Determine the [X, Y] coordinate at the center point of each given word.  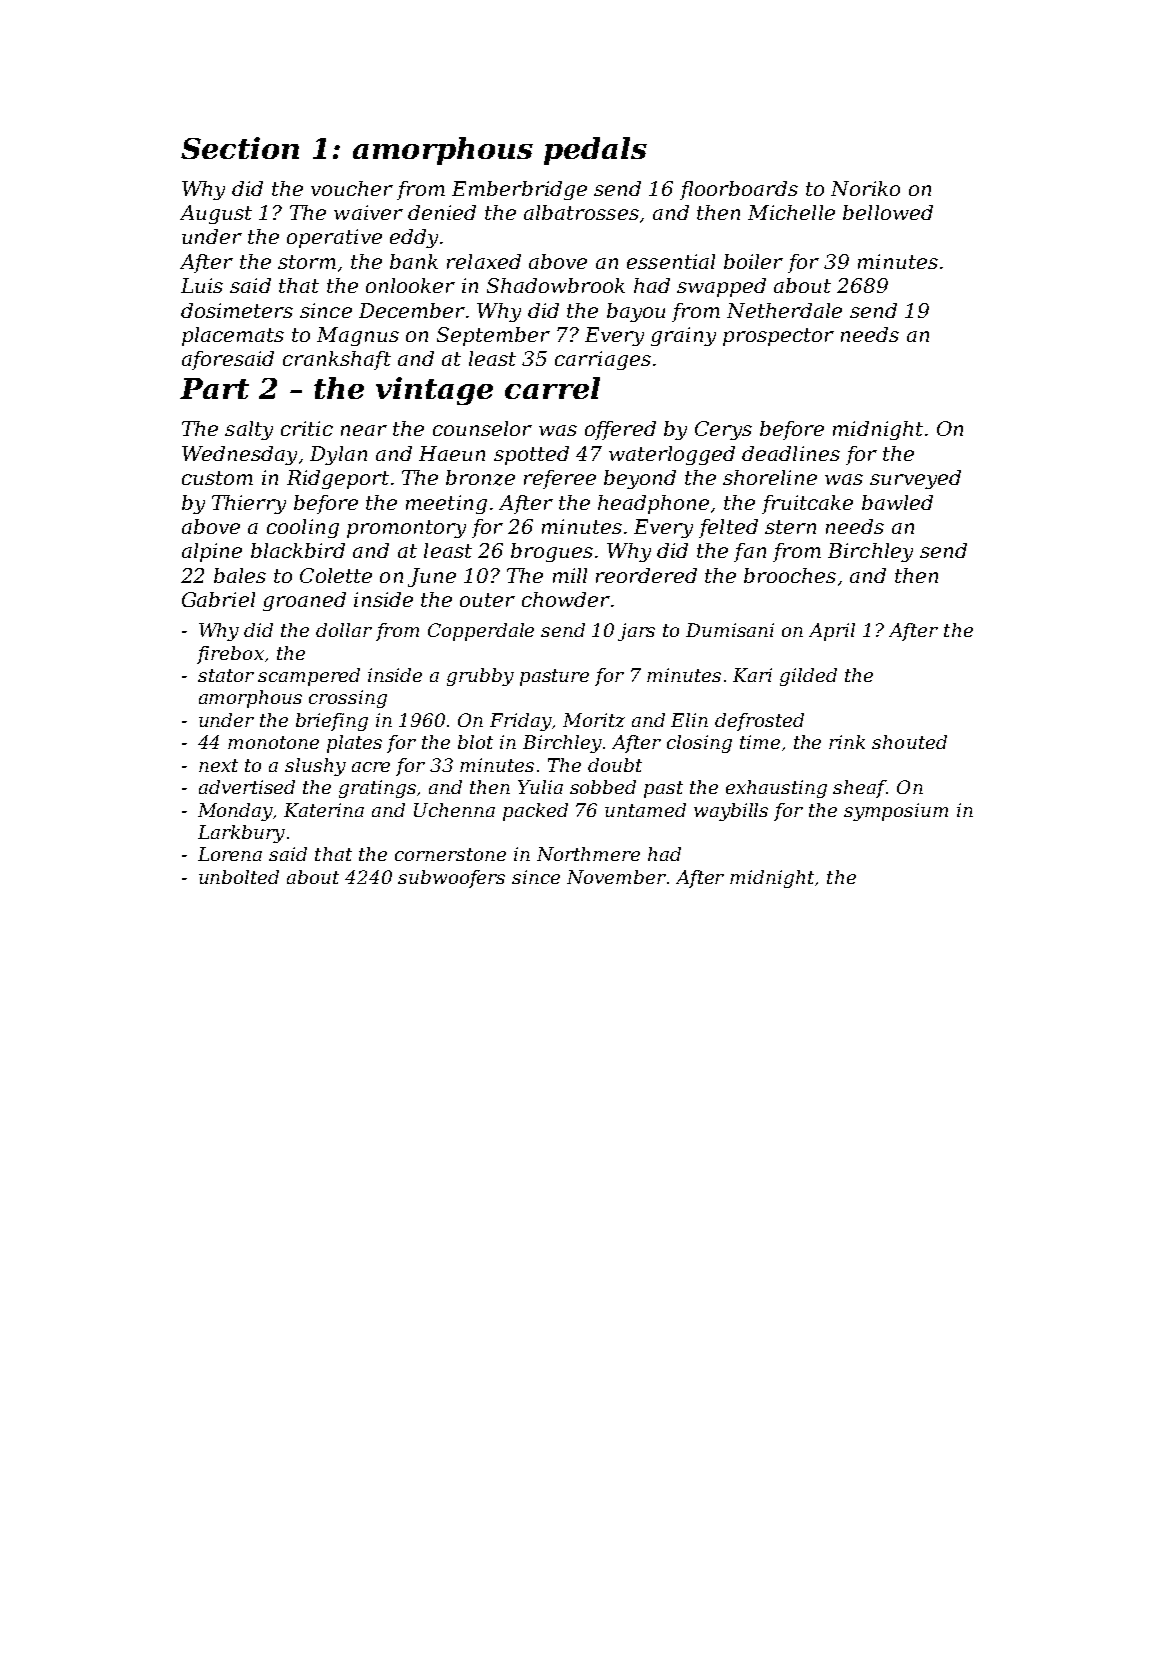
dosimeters [237, 310]
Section [240, 148]
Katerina [324, 810]
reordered [646, 575]
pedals [595, 151]
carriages [603, 360]
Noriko [865, 188]
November [616, 877]
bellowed [888, 212]
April [832, 632]
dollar [344, 630]
